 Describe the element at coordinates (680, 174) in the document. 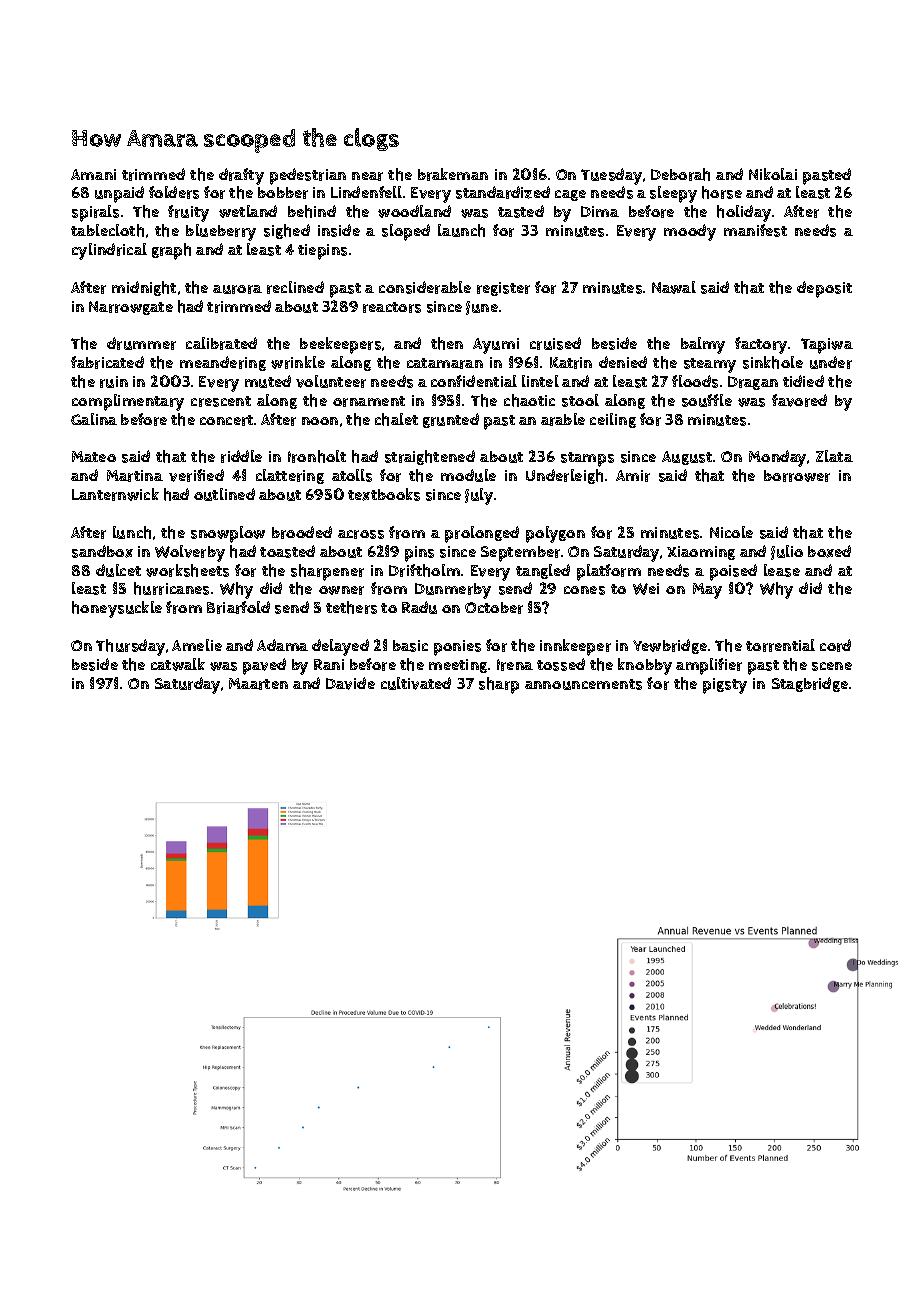

I see `Deborah` at that location.
